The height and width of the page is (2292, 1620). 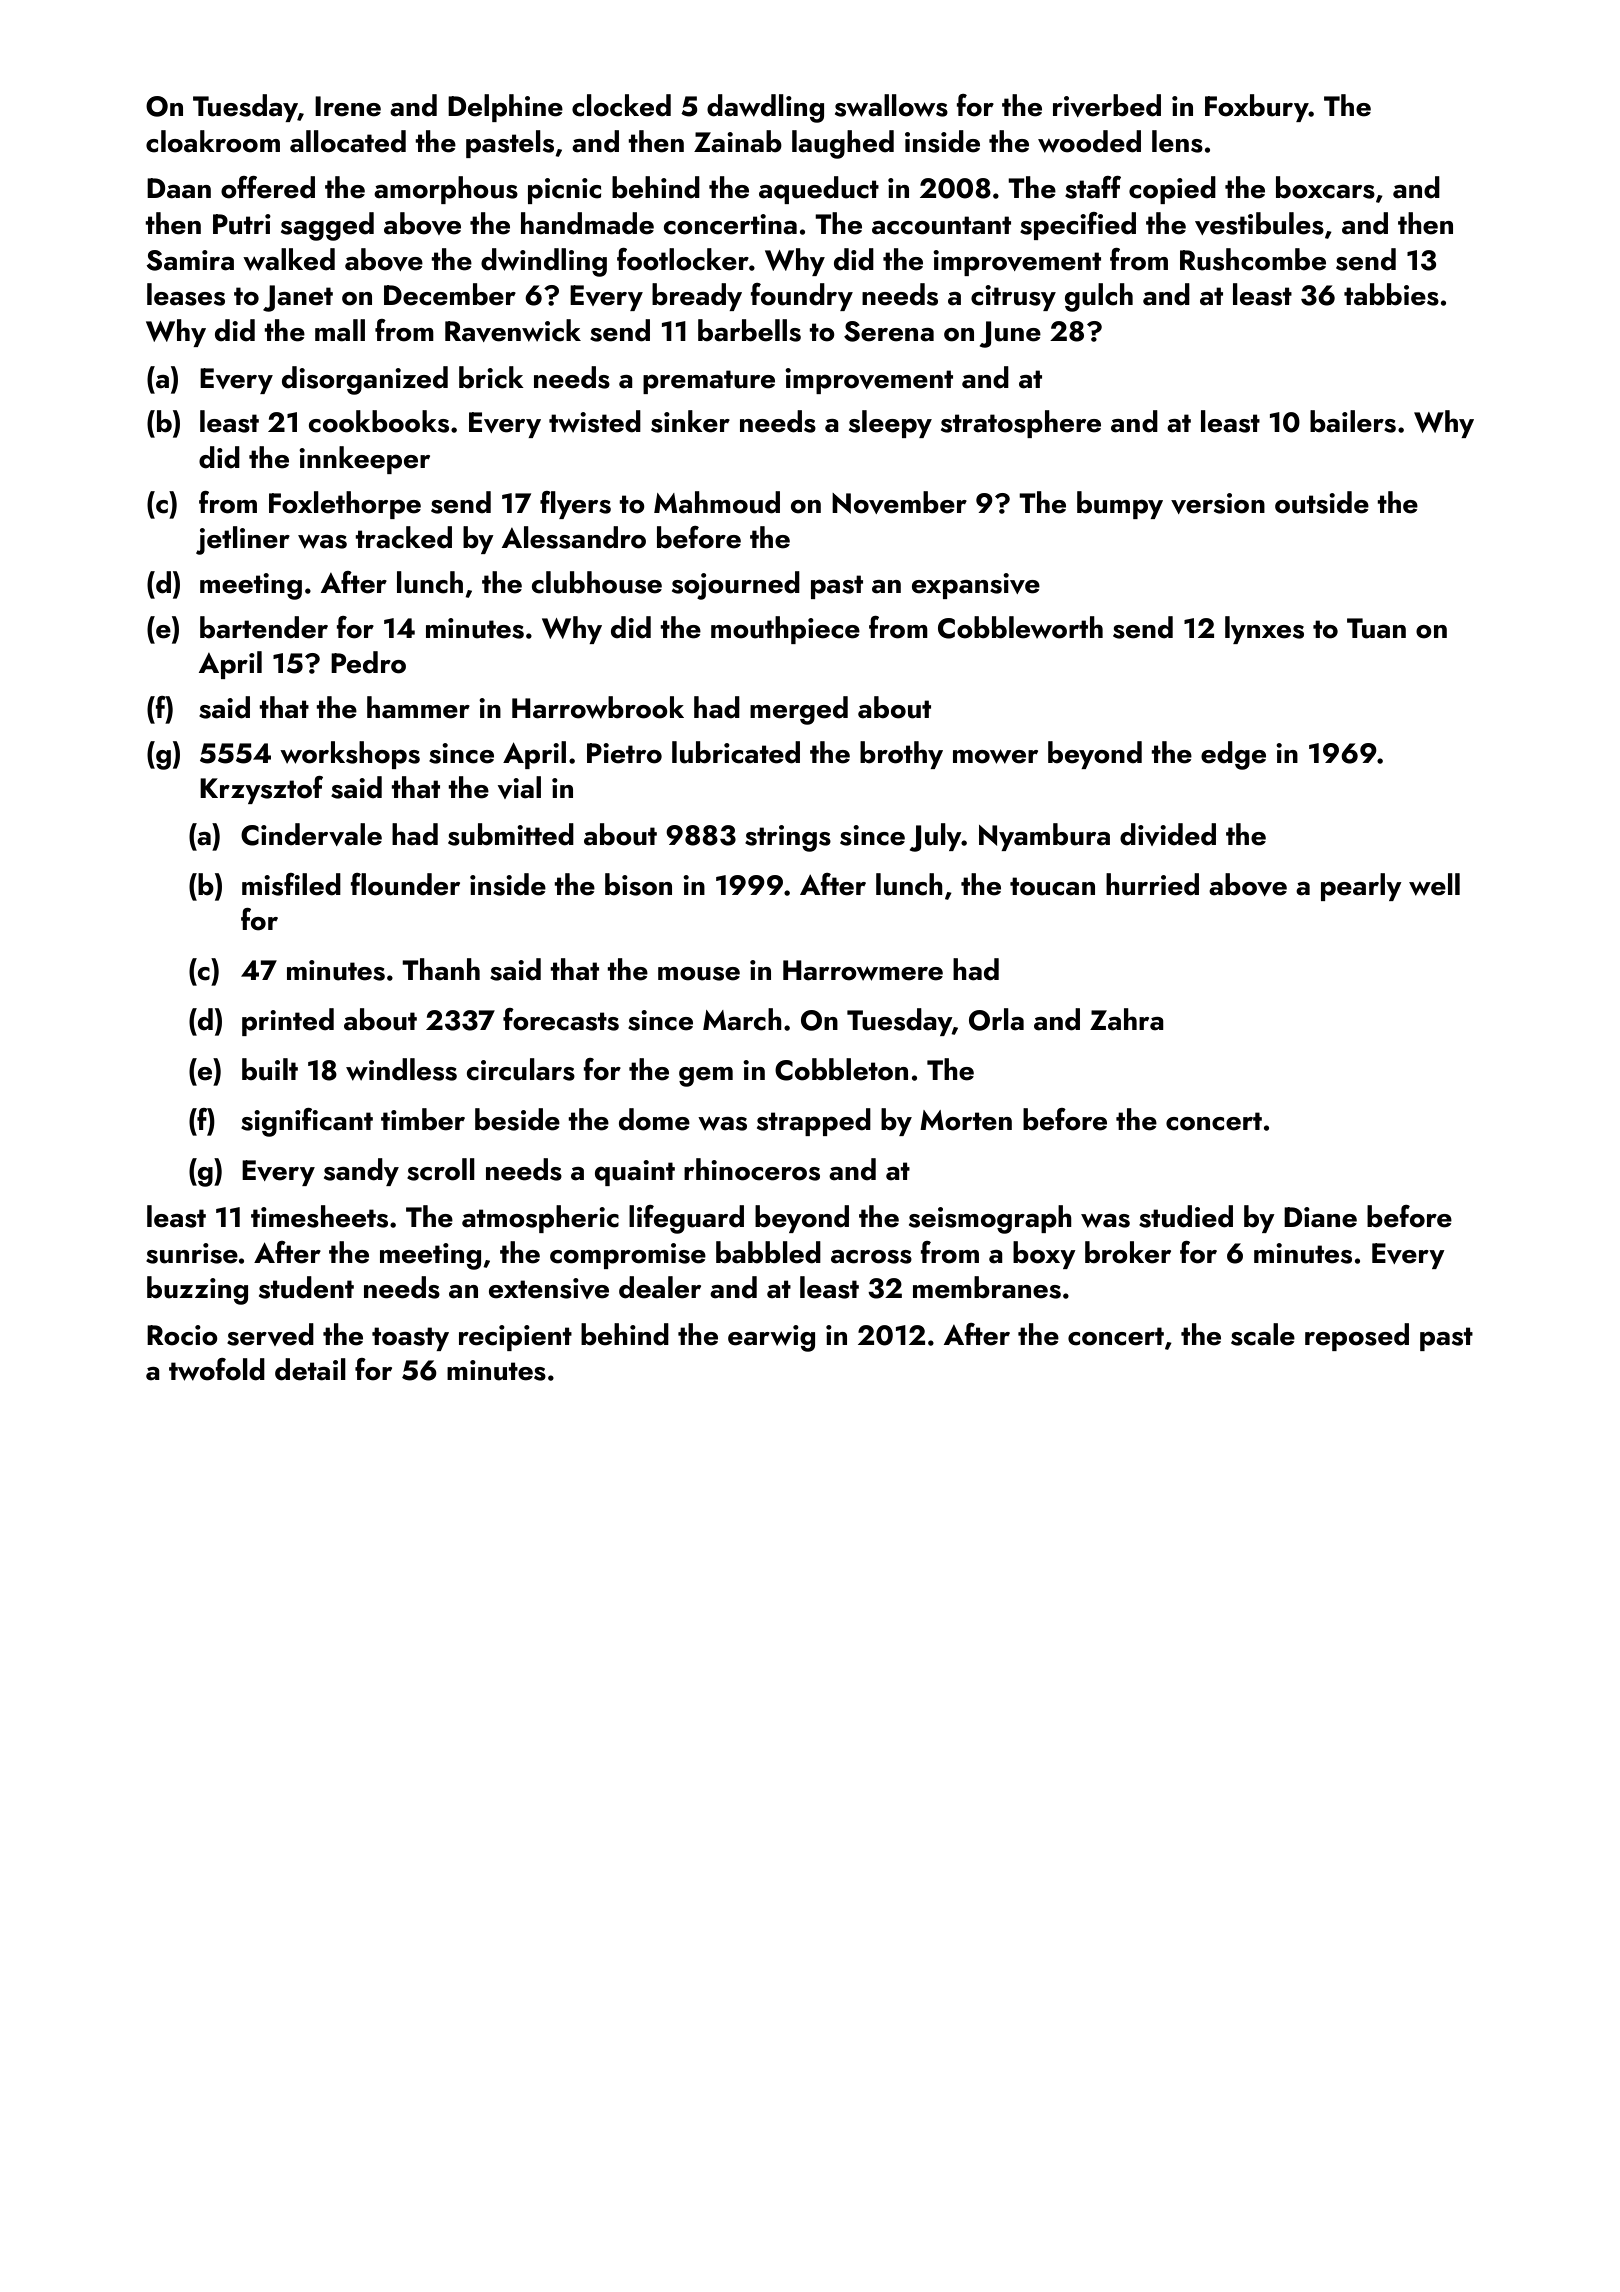 What do you see at coordinates (1257, 108) in the page?
I see `Foxbury` at bounding box center [1257, 108].
